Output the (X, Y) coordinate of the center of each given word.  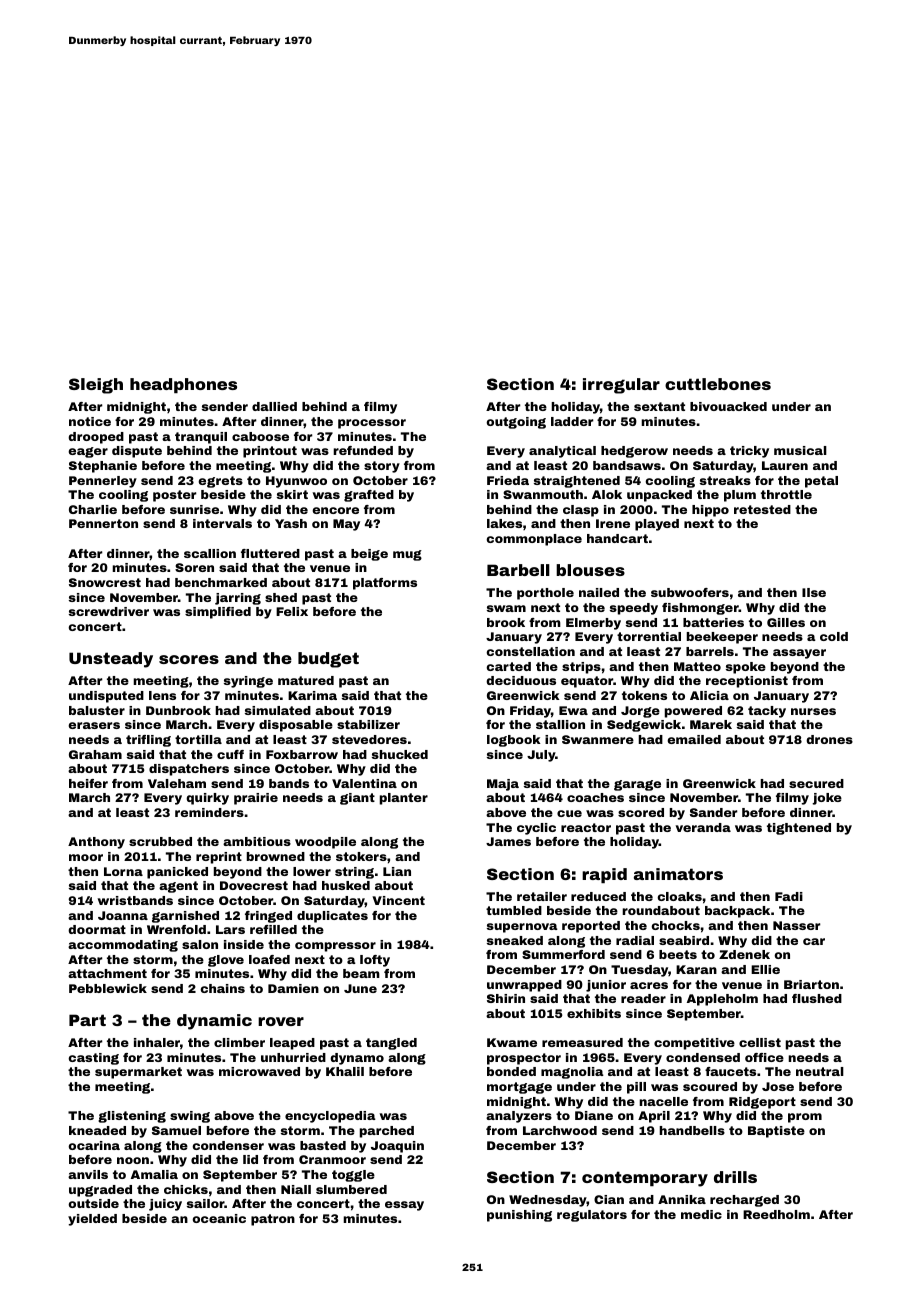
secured (816, 783)
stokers (361, 856)
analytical (562, 452)
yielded (92, 1220)
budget (328, 660)
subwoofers (690, 592)
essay (404, 1206)
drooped (96, 438)
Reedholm (776, 1214)
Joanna (123, 915)
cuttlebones (718, 384)
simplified (218, 613)
